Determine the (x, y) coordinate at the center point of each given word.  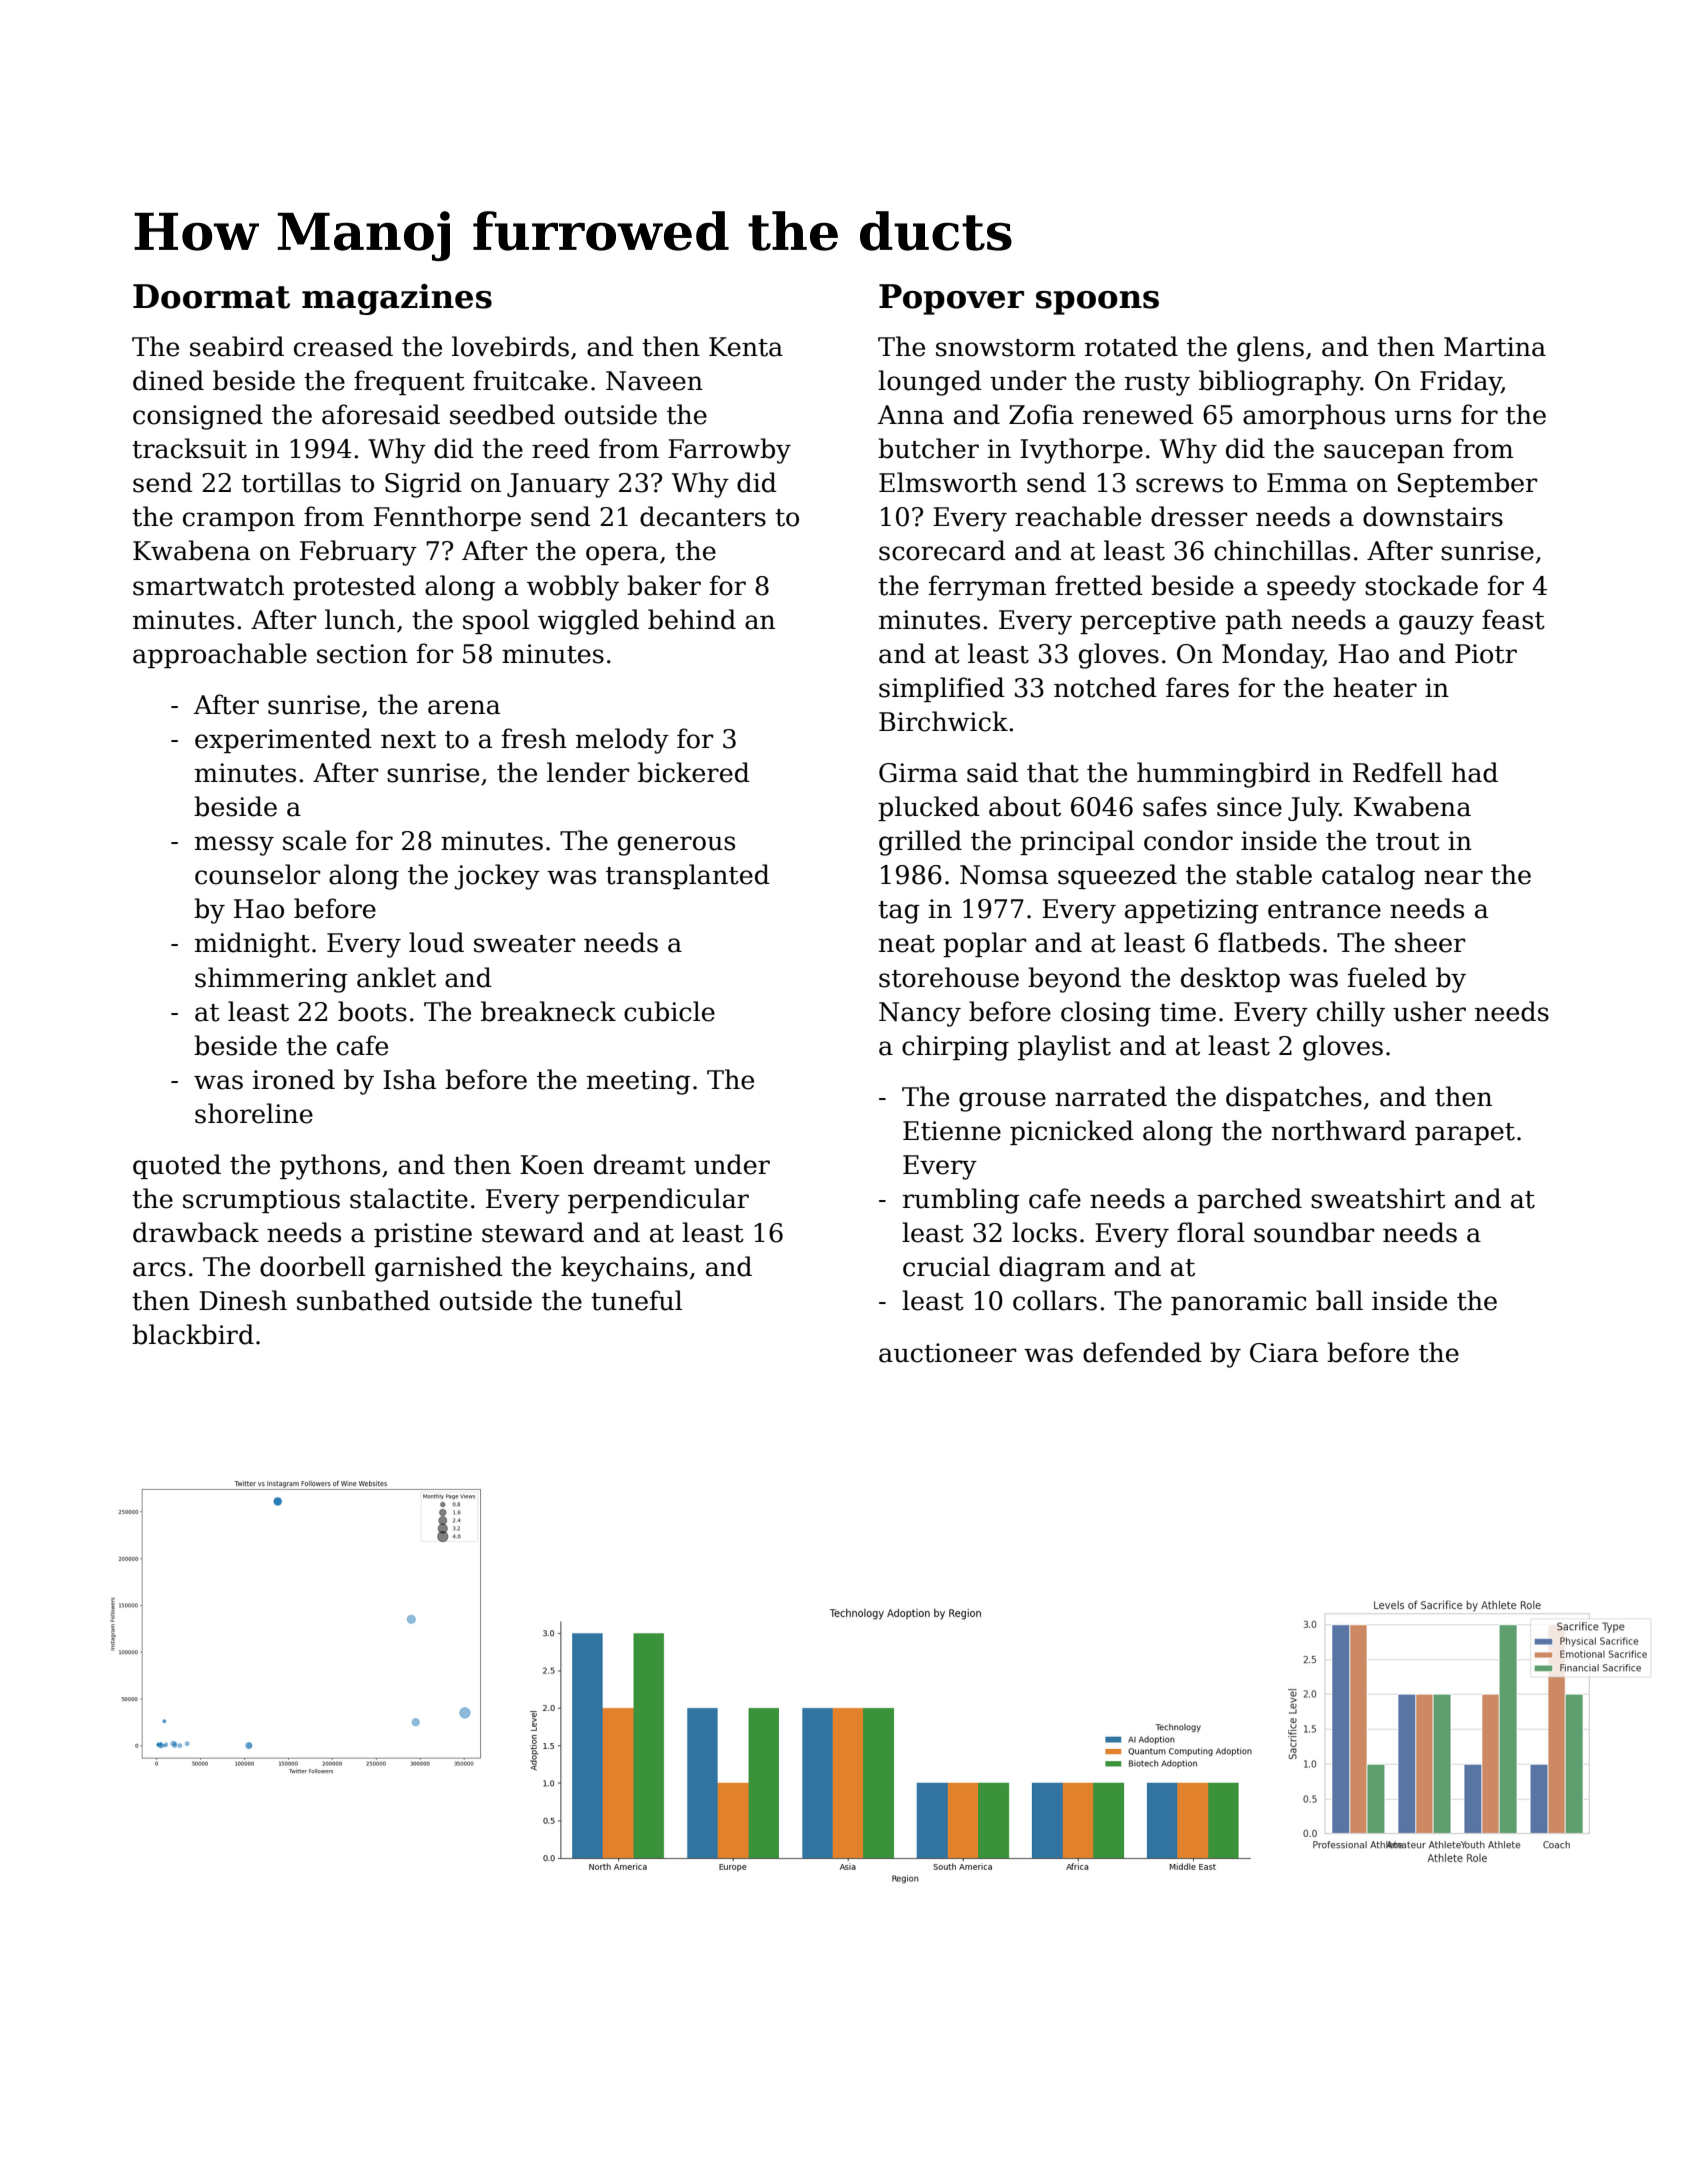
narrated (1111, 1096)
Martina (1495, 347)
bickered (694, 772)
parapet (1465, 1134)
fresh (534, 738)
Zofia (1041, 414)
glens (1270, 349)
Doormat (211, 296)
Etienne (952, 1131)
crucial (946, 1266)
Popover (951, 299)
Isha (409, 1079)
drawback (196, 1232)
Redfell (1397, 772)
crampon (239, 521)
